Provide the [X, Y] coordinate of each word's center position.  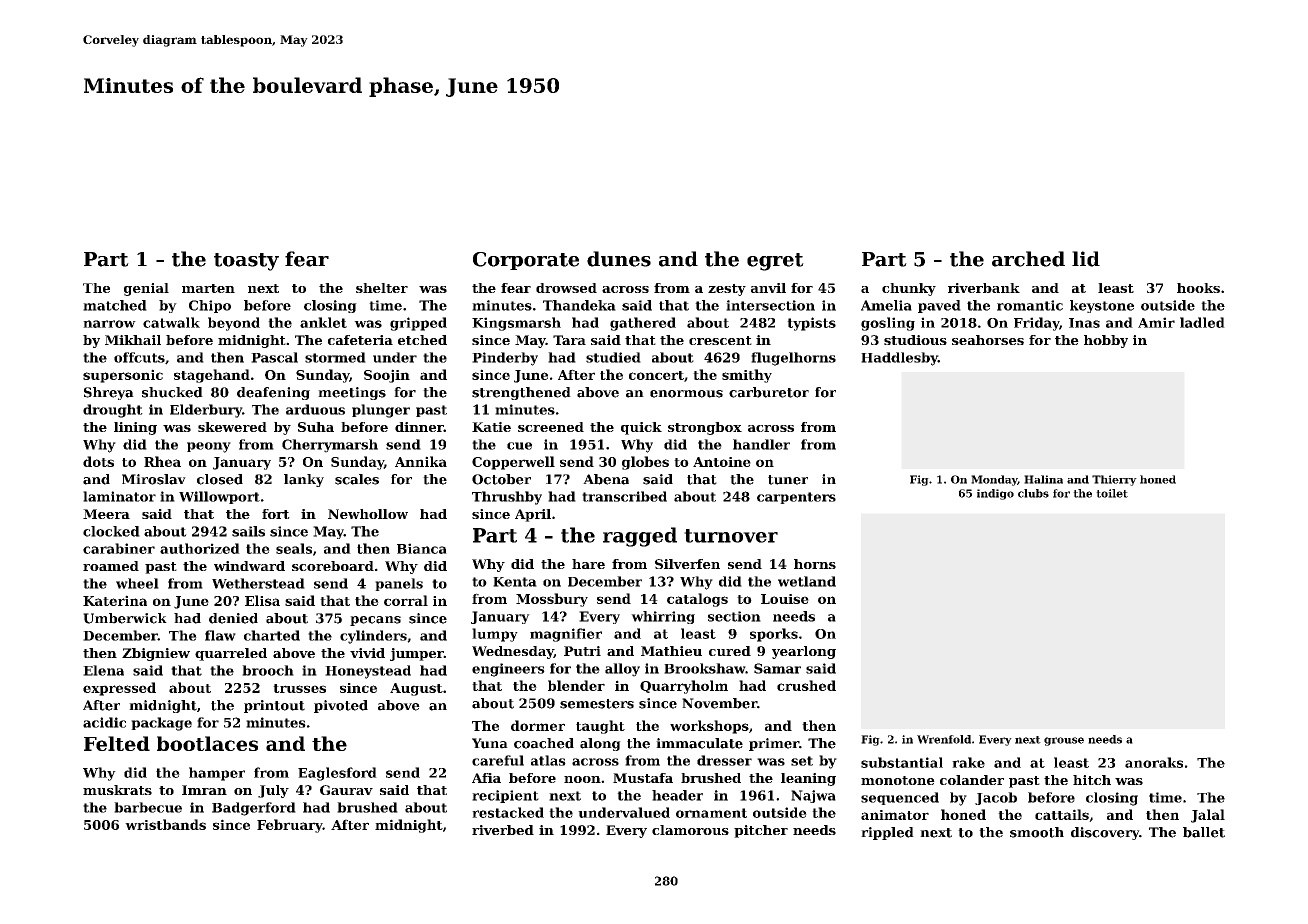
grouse [1064, 741]
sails [248, 531]
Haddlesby [899, 359]
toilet [1112, 493]
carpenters [796, 498]
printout [274, 706]
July [273, 791]
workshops [709, 727]
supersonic [123, 376]
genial [146, 289]
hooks [1198, 288]
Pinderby [505, 359]
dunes [619, 259]
